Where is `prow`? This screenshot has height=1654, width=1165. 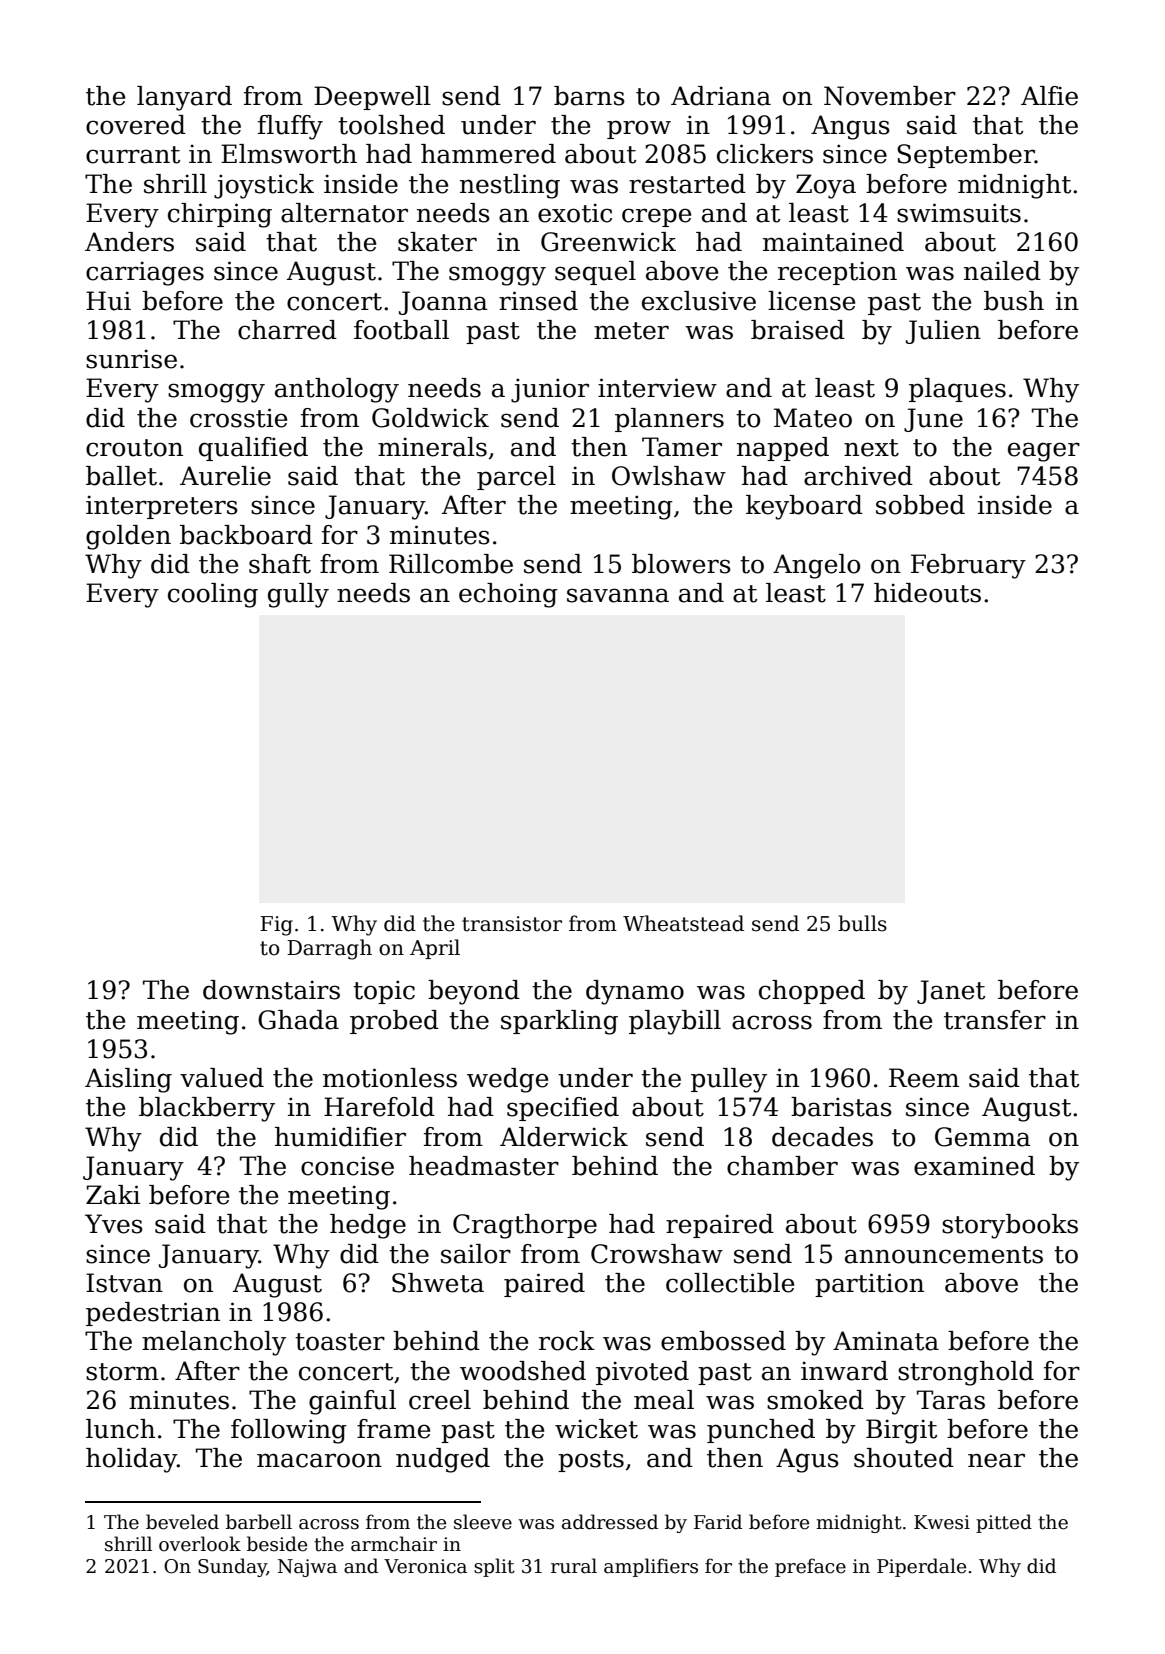
prow is located at coordinates (639, 129).
